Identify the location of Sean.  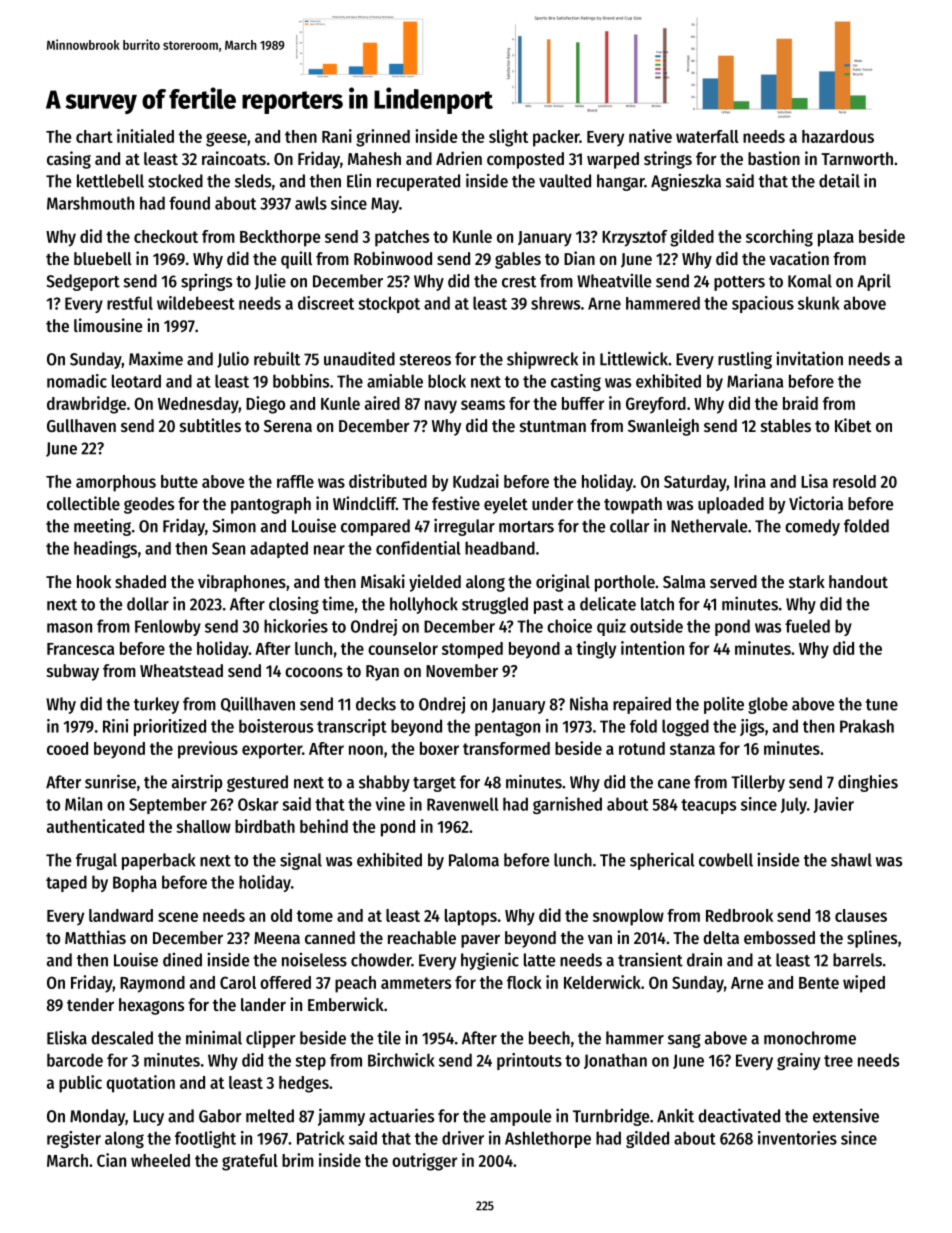
(228, 548).
